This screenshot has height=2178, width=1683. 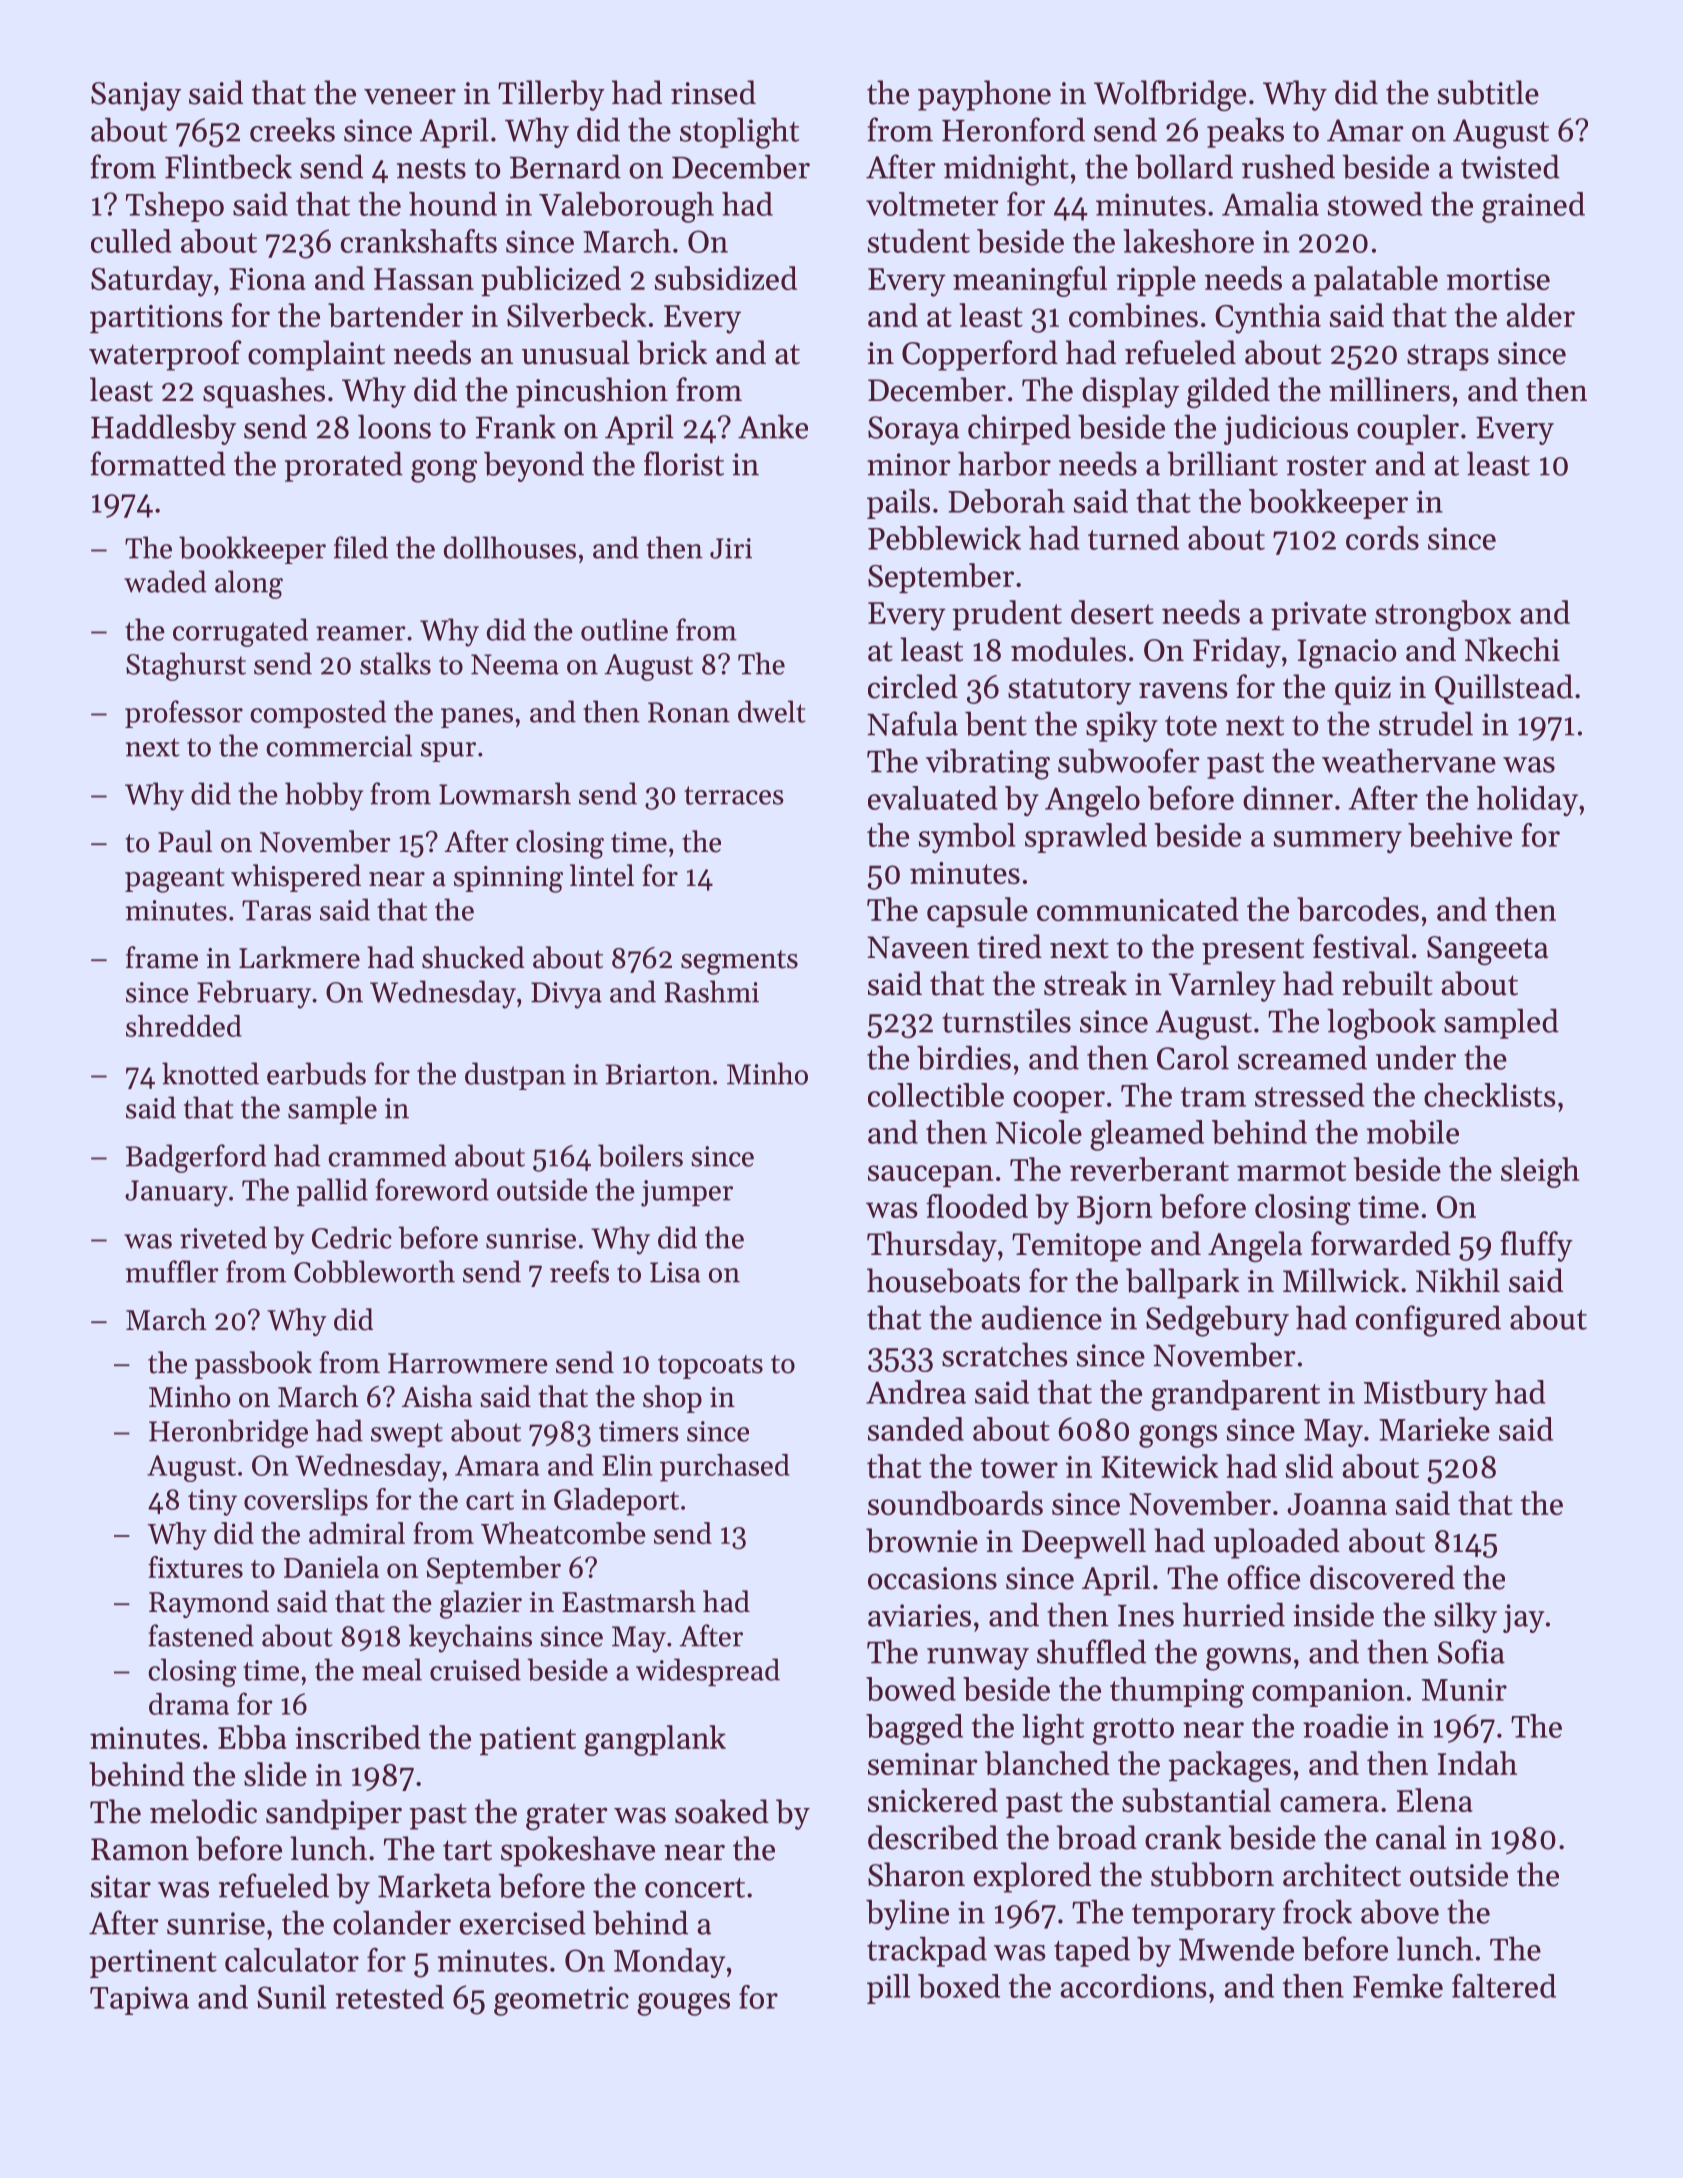 What do you see at coordinates (683, 2004) in the screenshot?
I see `gouges` at bounding box center [683, 2004].
